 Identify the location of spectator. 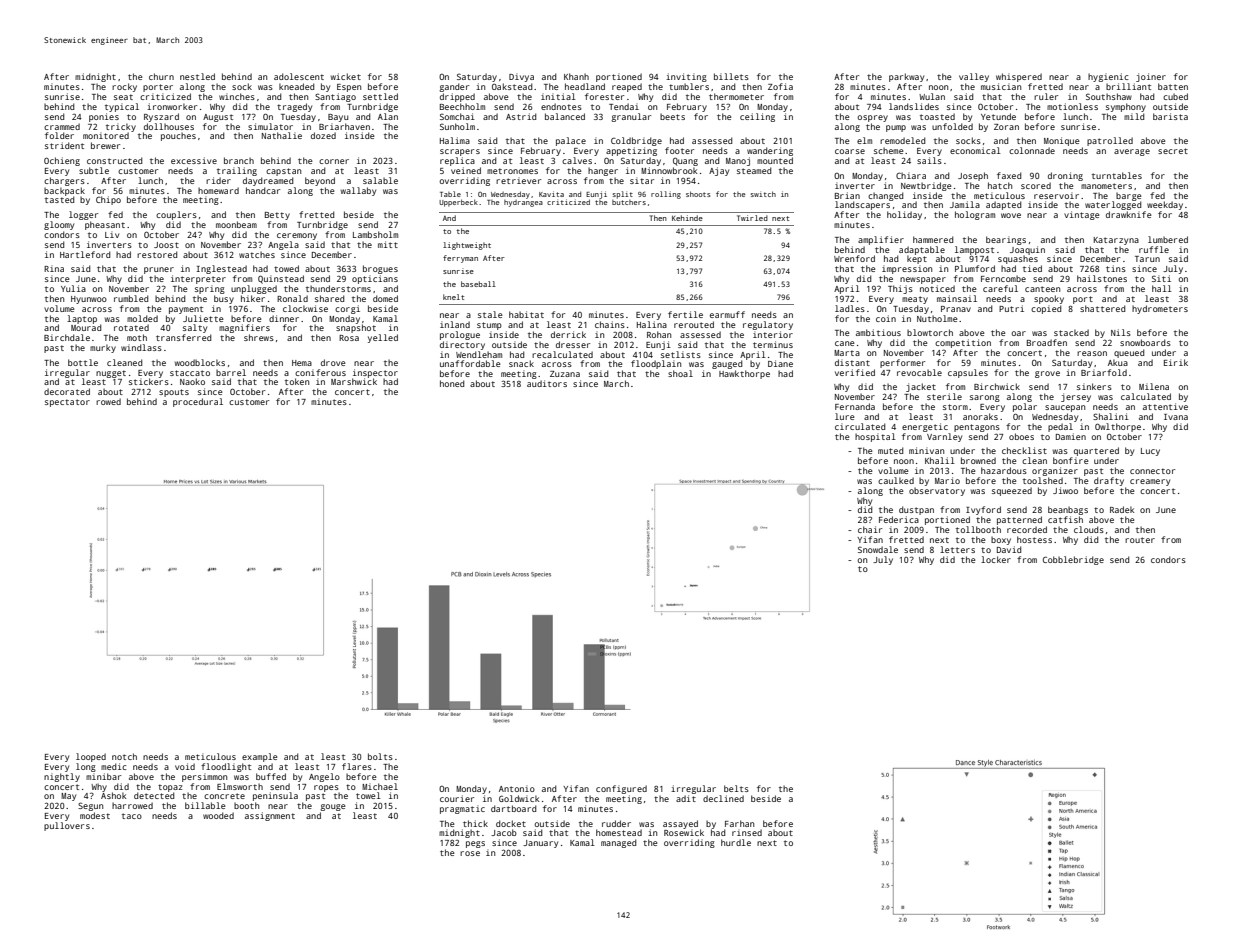
(67, 403).
